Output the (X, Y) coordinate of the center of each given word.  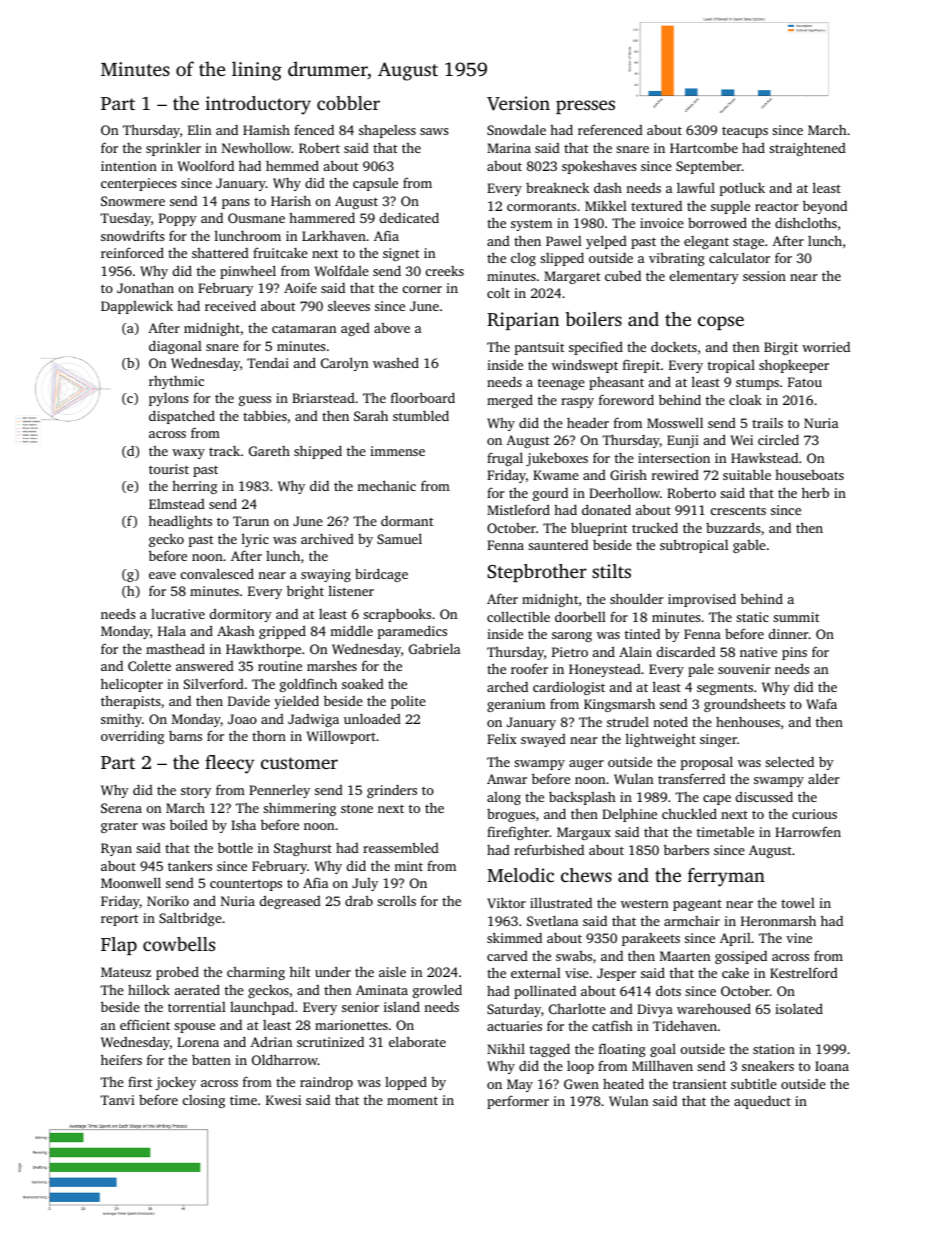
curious (814, 814)
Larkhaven (334, 235)
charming (256, 973)
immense (397, 451)
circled (778, 439)
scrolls (396, 900)
